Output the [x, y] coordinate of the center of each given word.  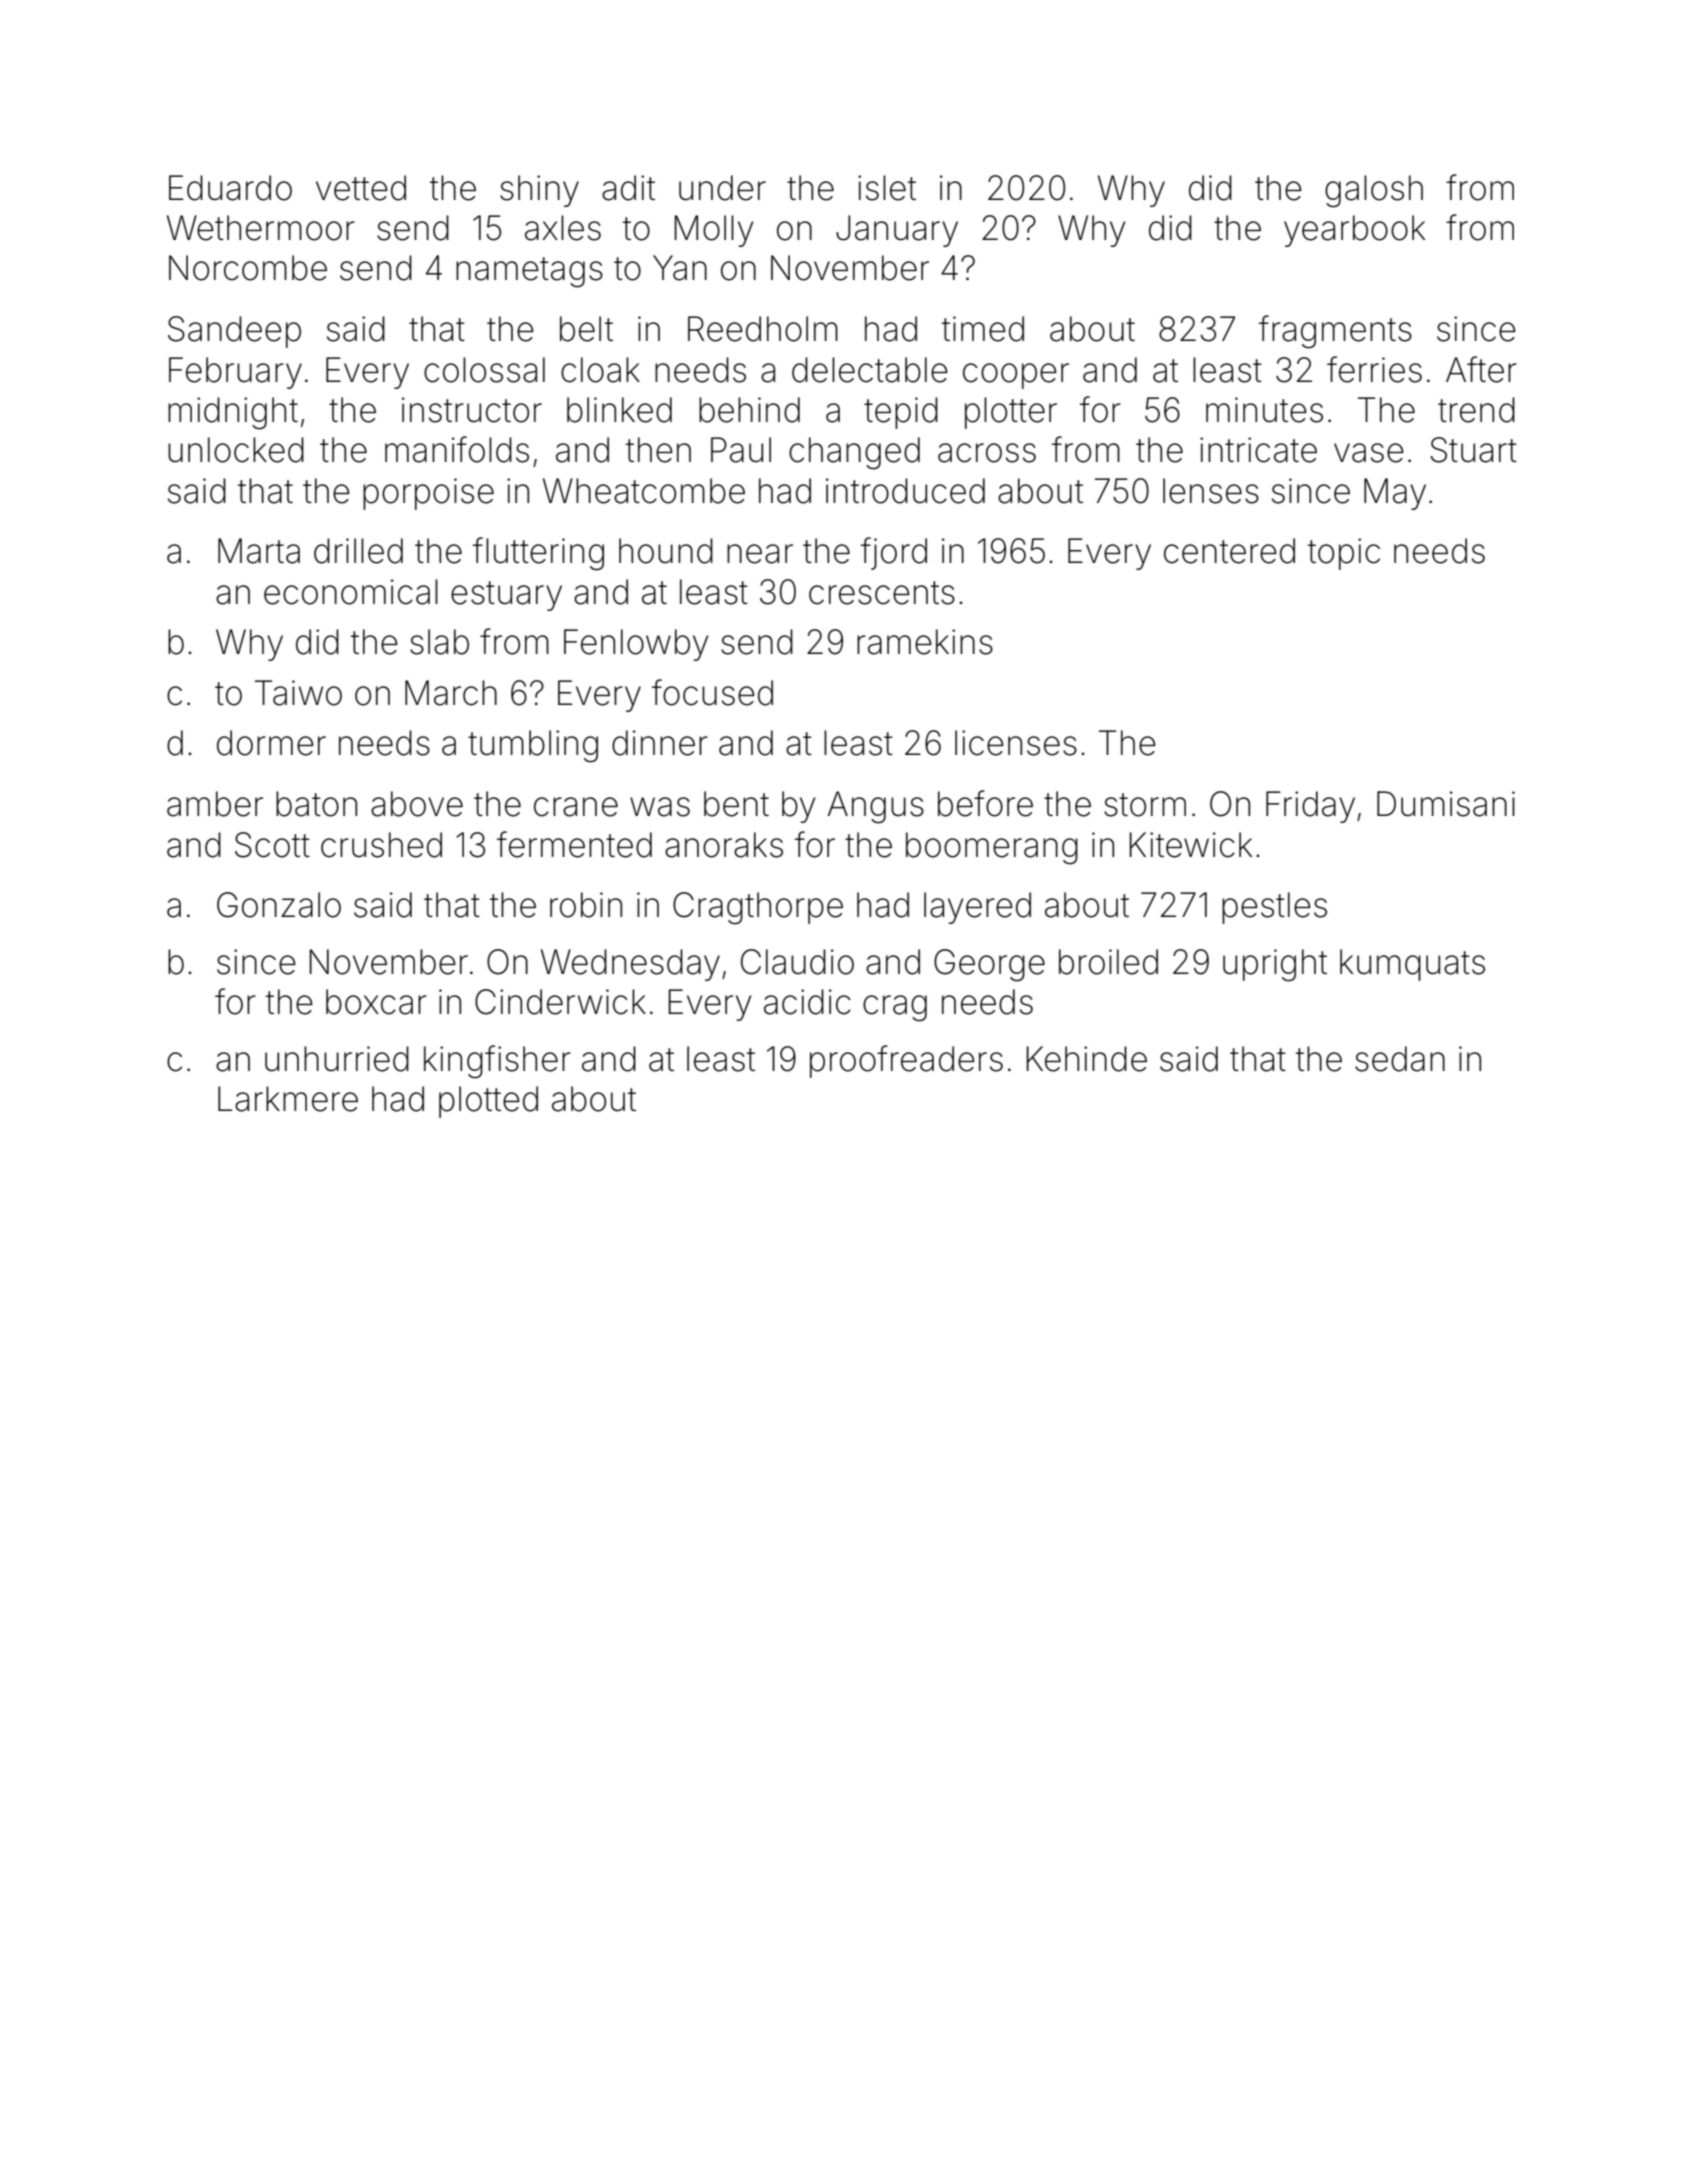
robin [586, 905]
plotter [1011, 413]
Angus [875, 807]
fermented [574, 844]
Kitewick [1191, 845]
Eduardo [230, 188]
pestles [1274, 908]
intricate [1258, 450]
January [897, 231]
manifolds [457, 449]
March [451, 693]
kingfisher [497, 1062]
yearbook [1355, 231]
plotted [488, 1102]
